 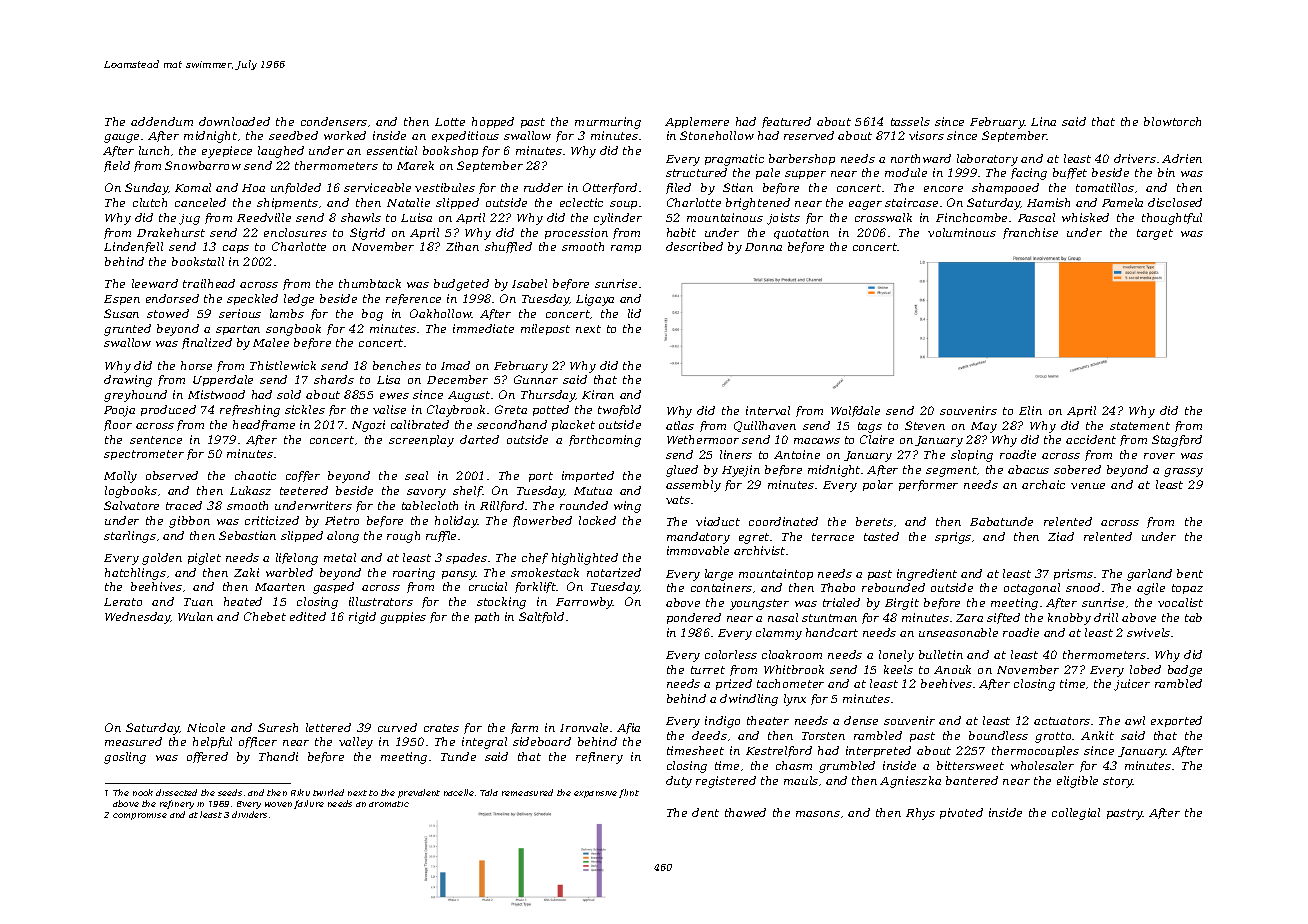 What do you see at coordinates (818, 814) in the screenshot?
I see `masons` at bounding box center [818, 814].
